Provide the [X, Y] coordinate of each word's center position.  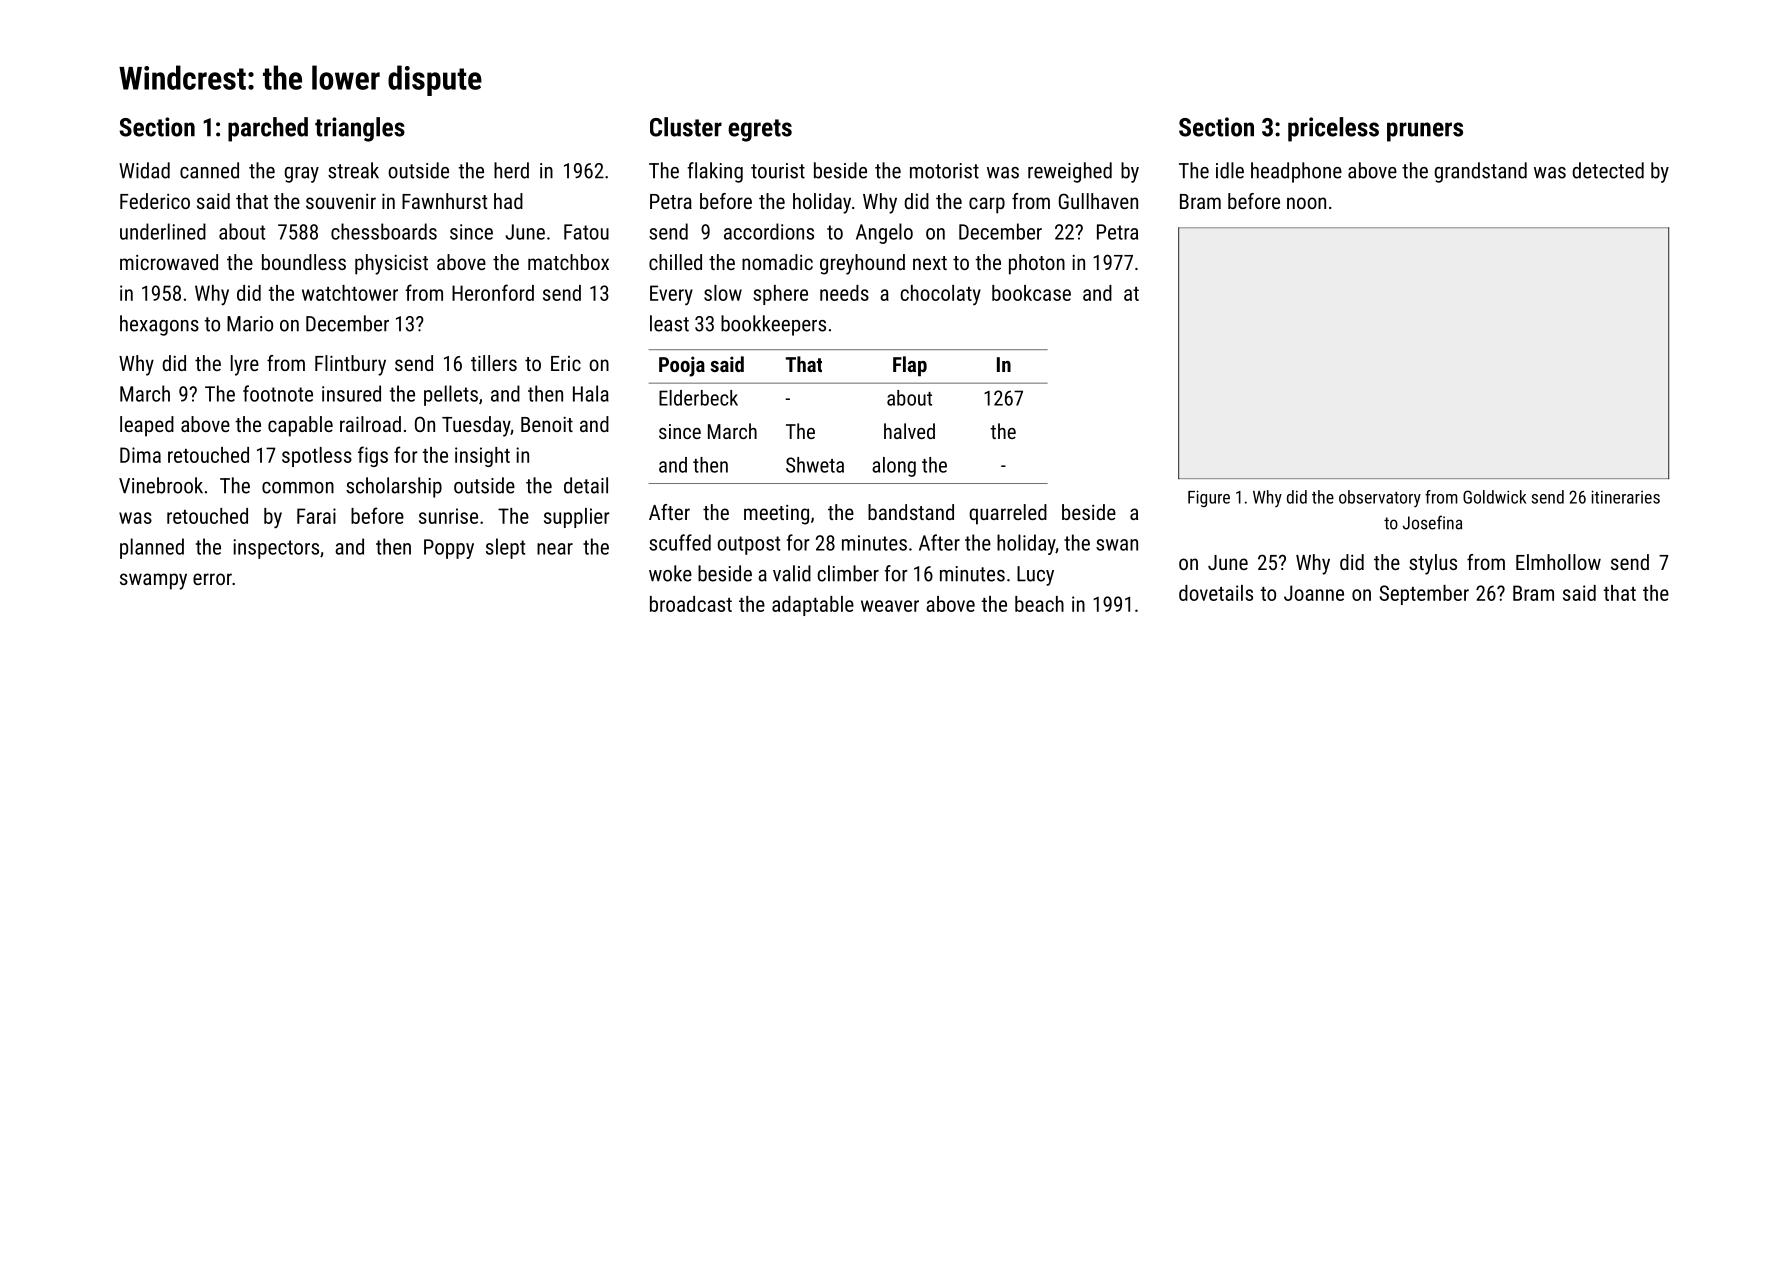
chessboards [384, 231]
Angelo [884, 233]
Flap [910, 366]
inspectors [276, 549]
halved [909, 431]
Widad [144, 170]
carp [987, 205]
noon [1306, 203]
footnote [278, 393]
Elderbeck [698, 398]
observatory [1380, 498]
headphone [1296, 172]
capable [300, 426]
